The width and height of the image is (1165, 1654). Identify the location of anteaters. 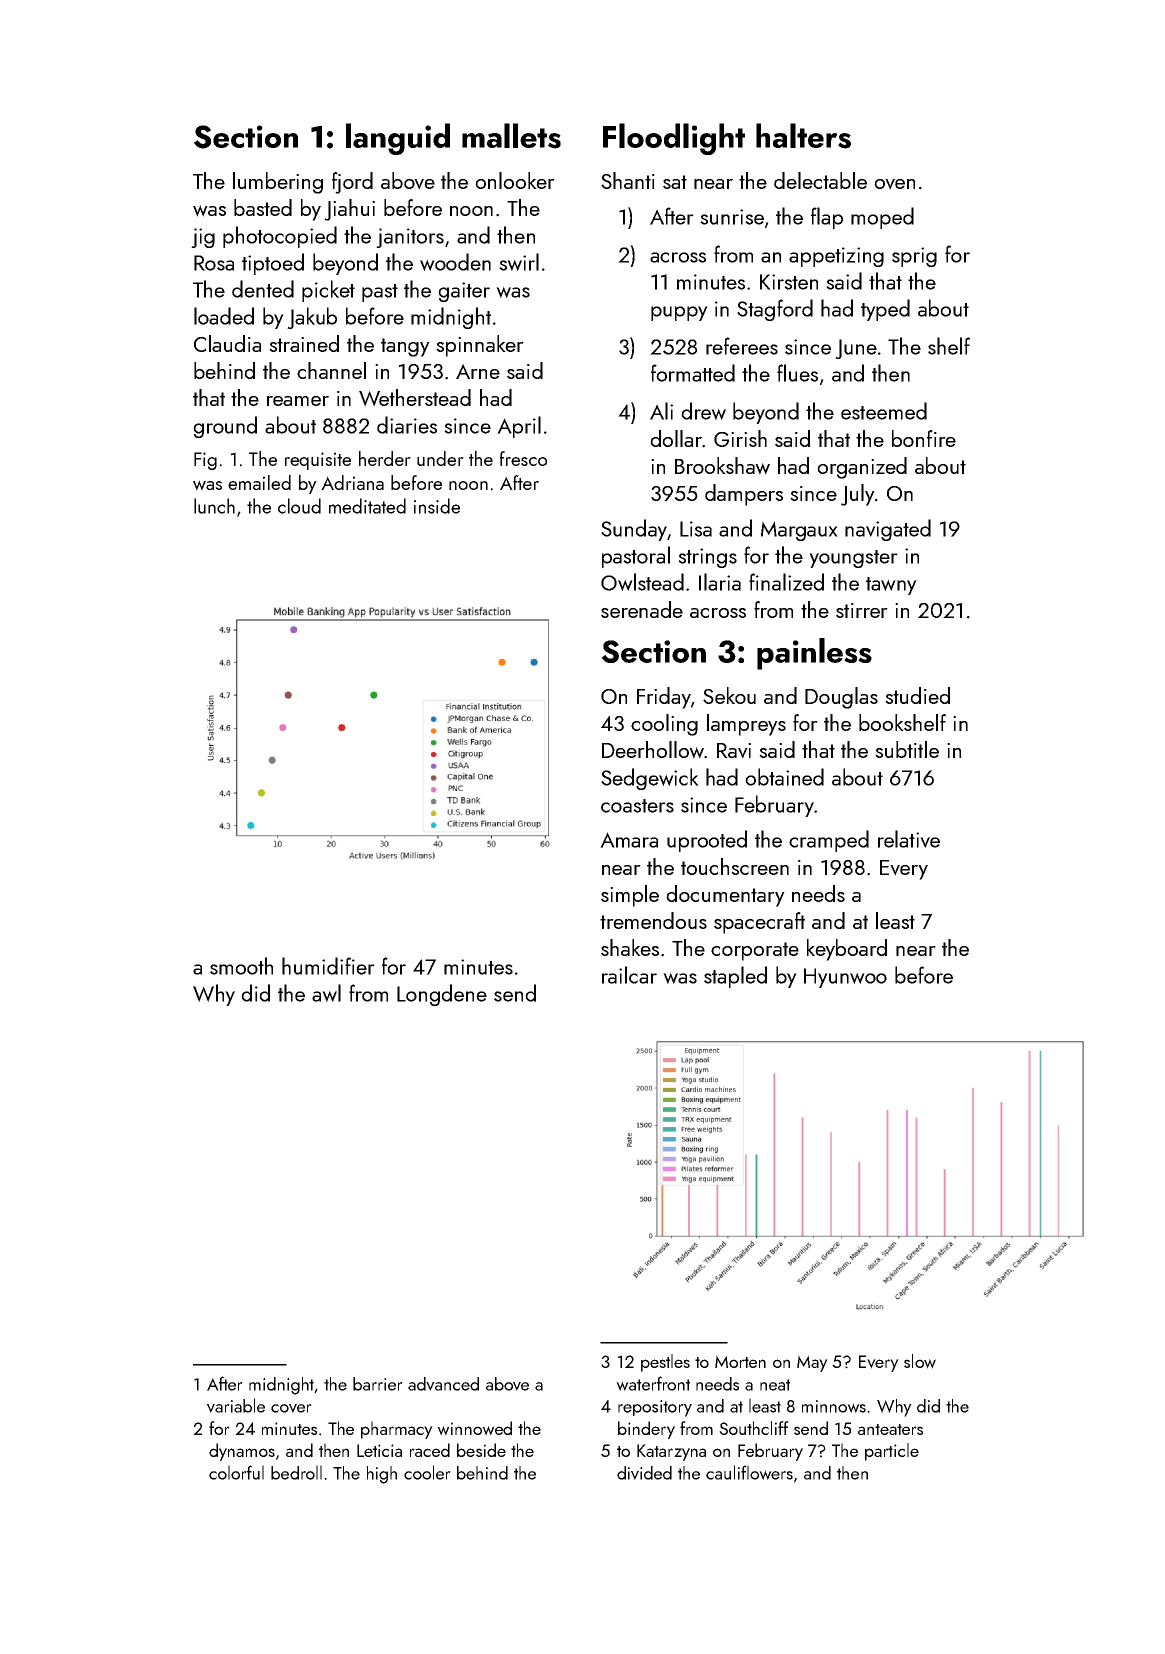
(890, 1429).
